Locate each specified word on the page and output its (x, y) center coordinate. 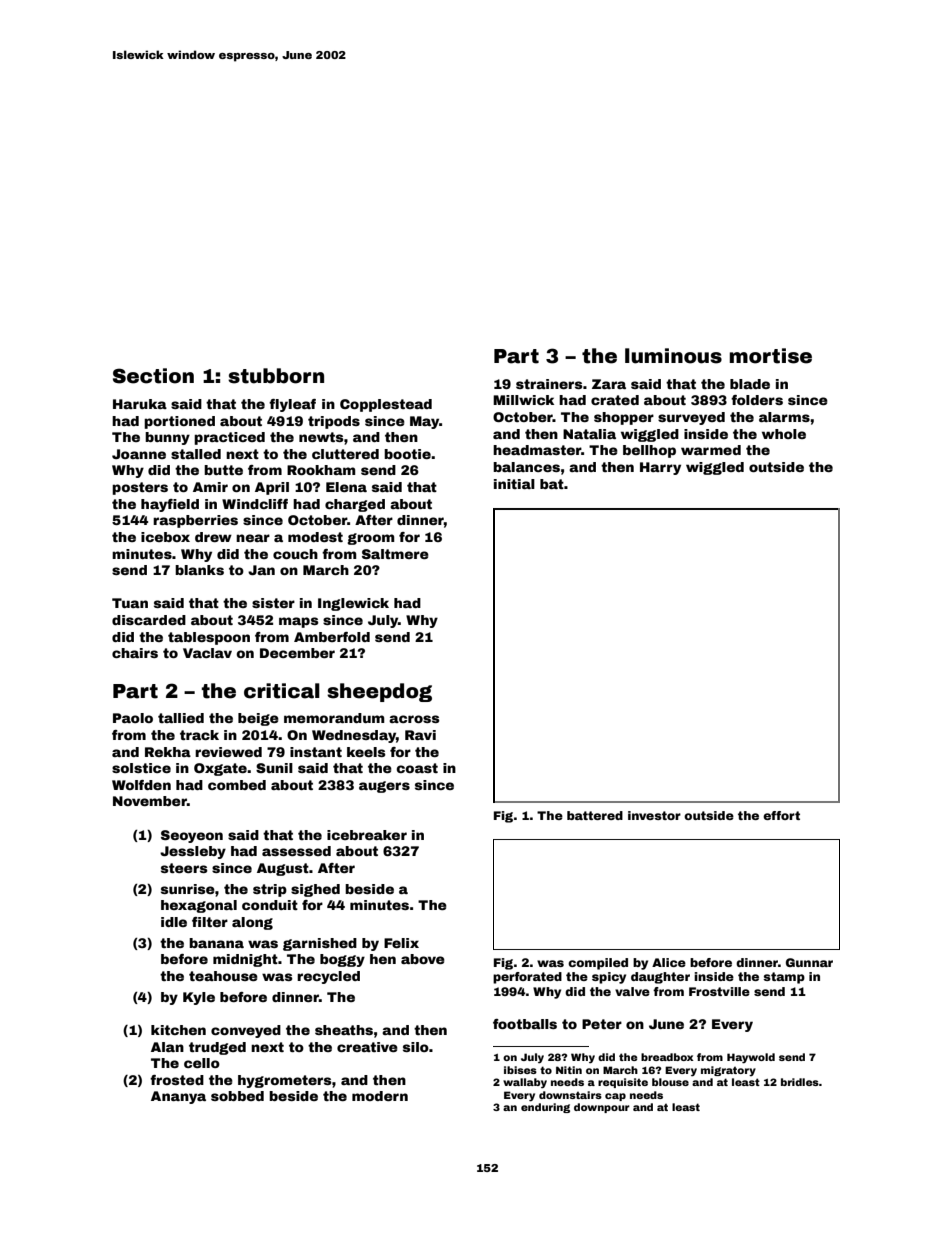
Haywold (751, 1058)
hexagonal (199, 906)
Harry (660, 468)
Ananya (178, 1097)
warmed (711, 450)
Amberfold (332, 637)
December (297, 653)
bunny (167, 438)
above (423, 959)
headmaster (537, 450)
